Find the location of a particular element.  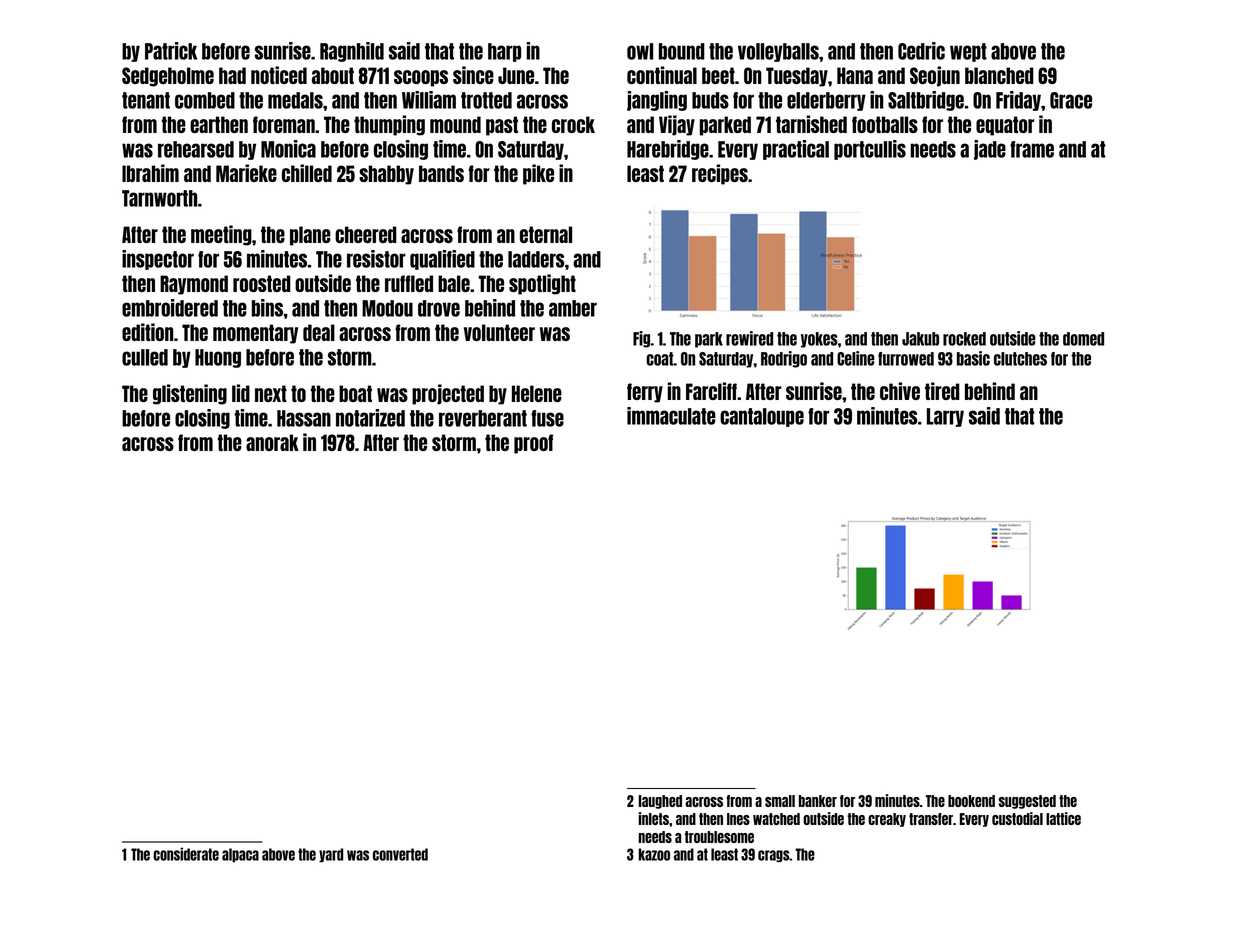

anorak is located at coordinates (272, 442).
